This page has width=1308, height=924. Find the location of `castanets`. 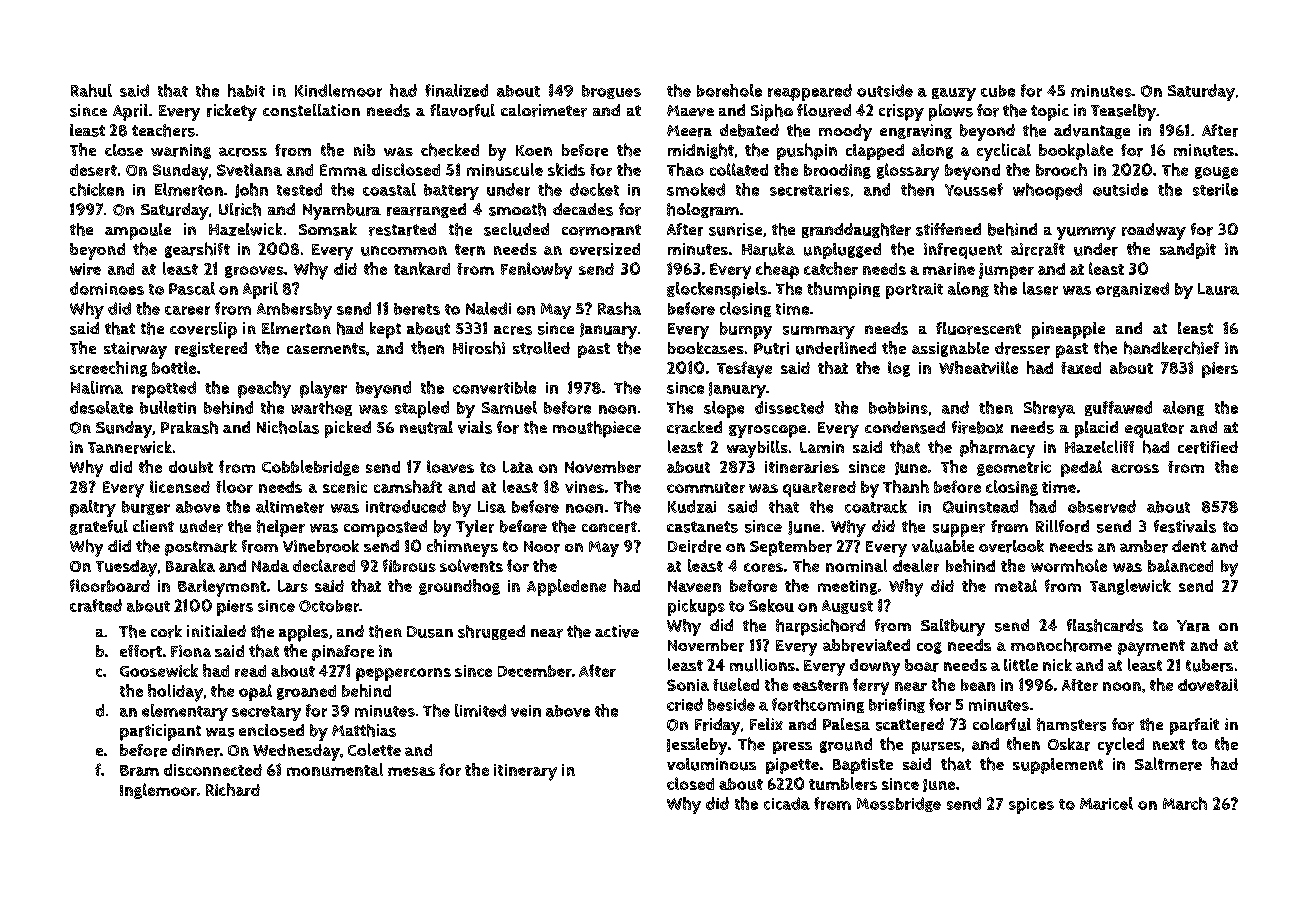

castanets is located at coordinates (702, 527).
